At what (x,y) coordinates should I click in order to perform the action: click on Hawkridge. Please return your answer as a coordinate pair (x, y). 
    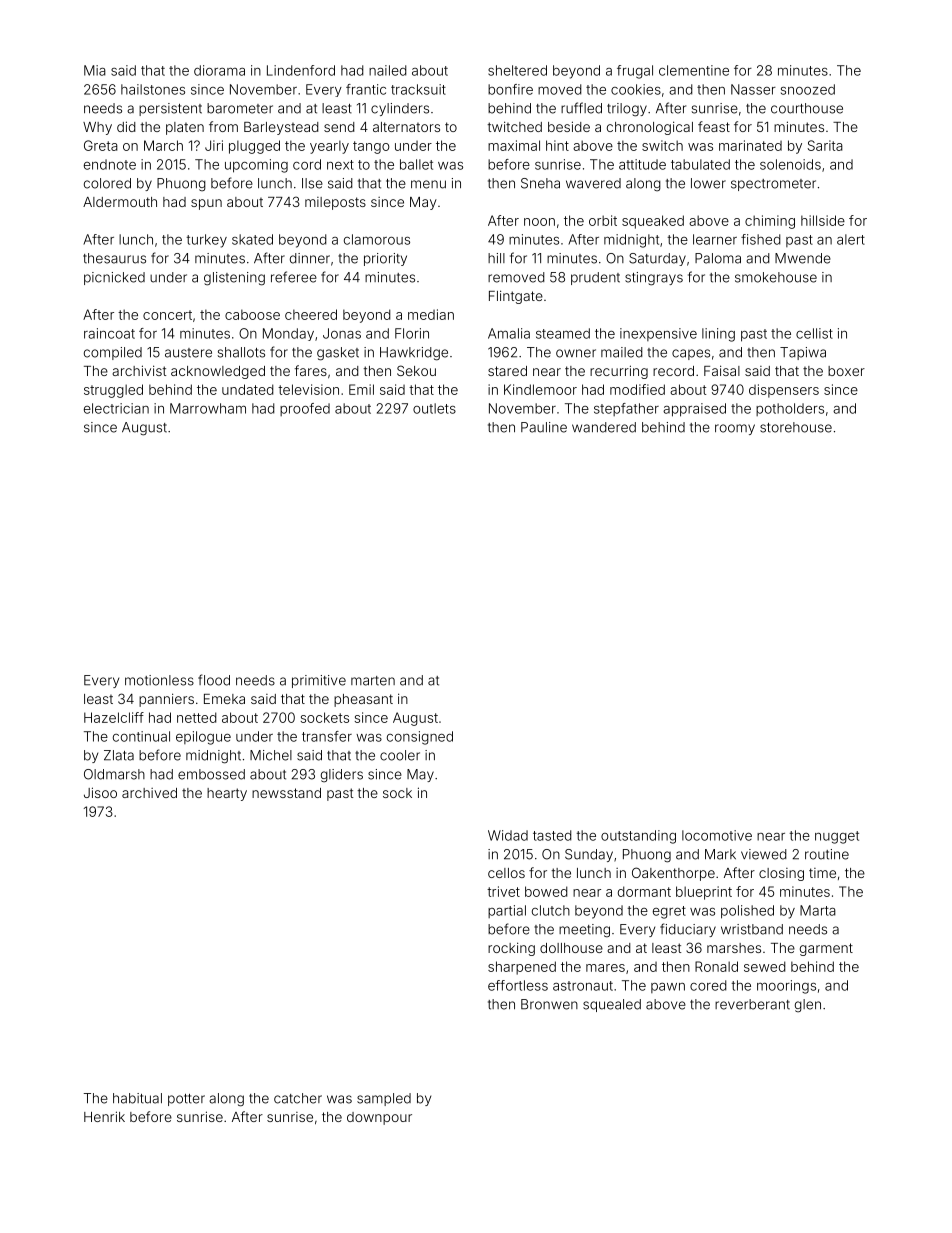
    Looking at the image, I should click on (414, 354).
